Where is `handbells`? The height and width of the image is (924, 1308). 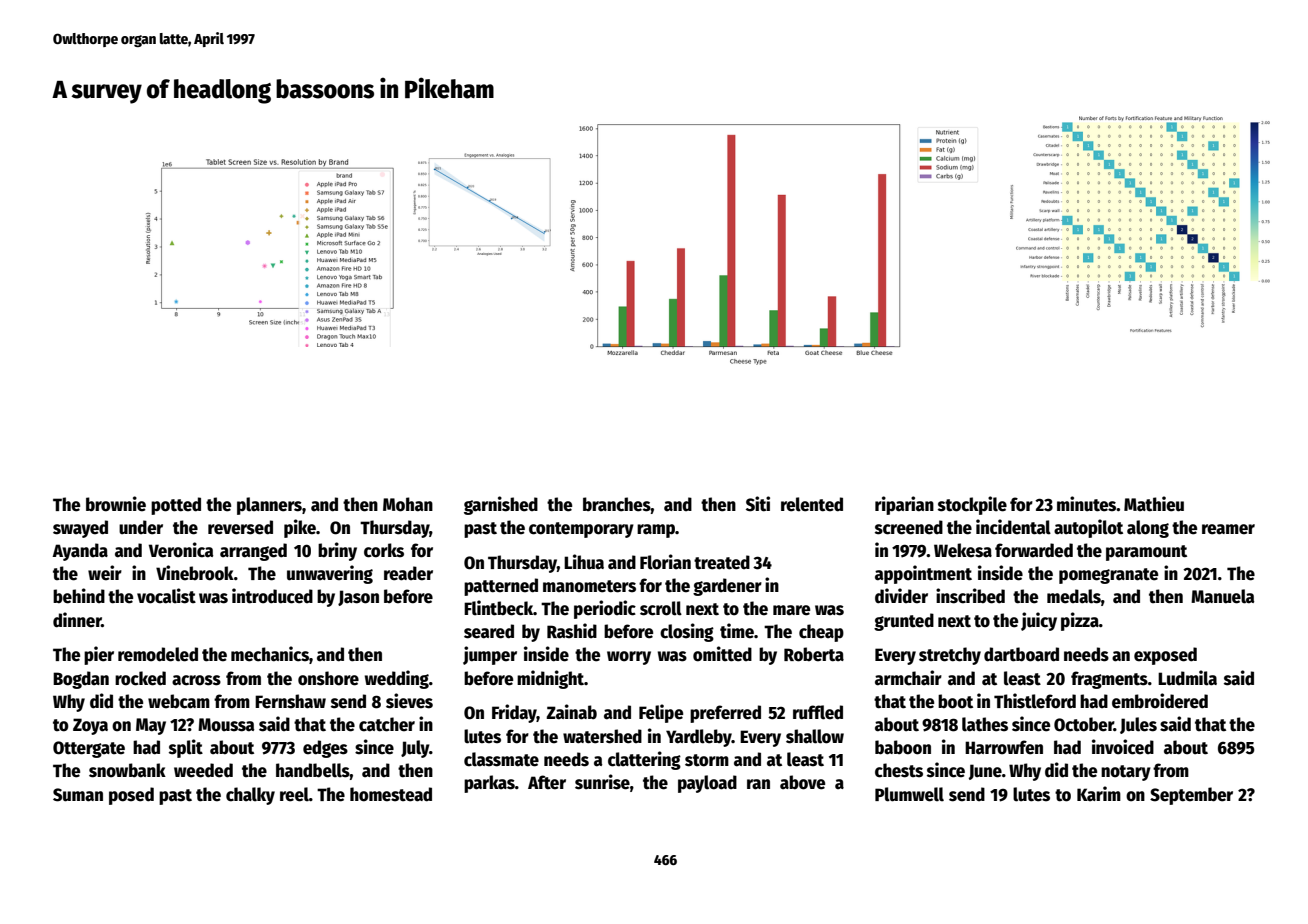 handbells is located at coordinates (313, 770).
